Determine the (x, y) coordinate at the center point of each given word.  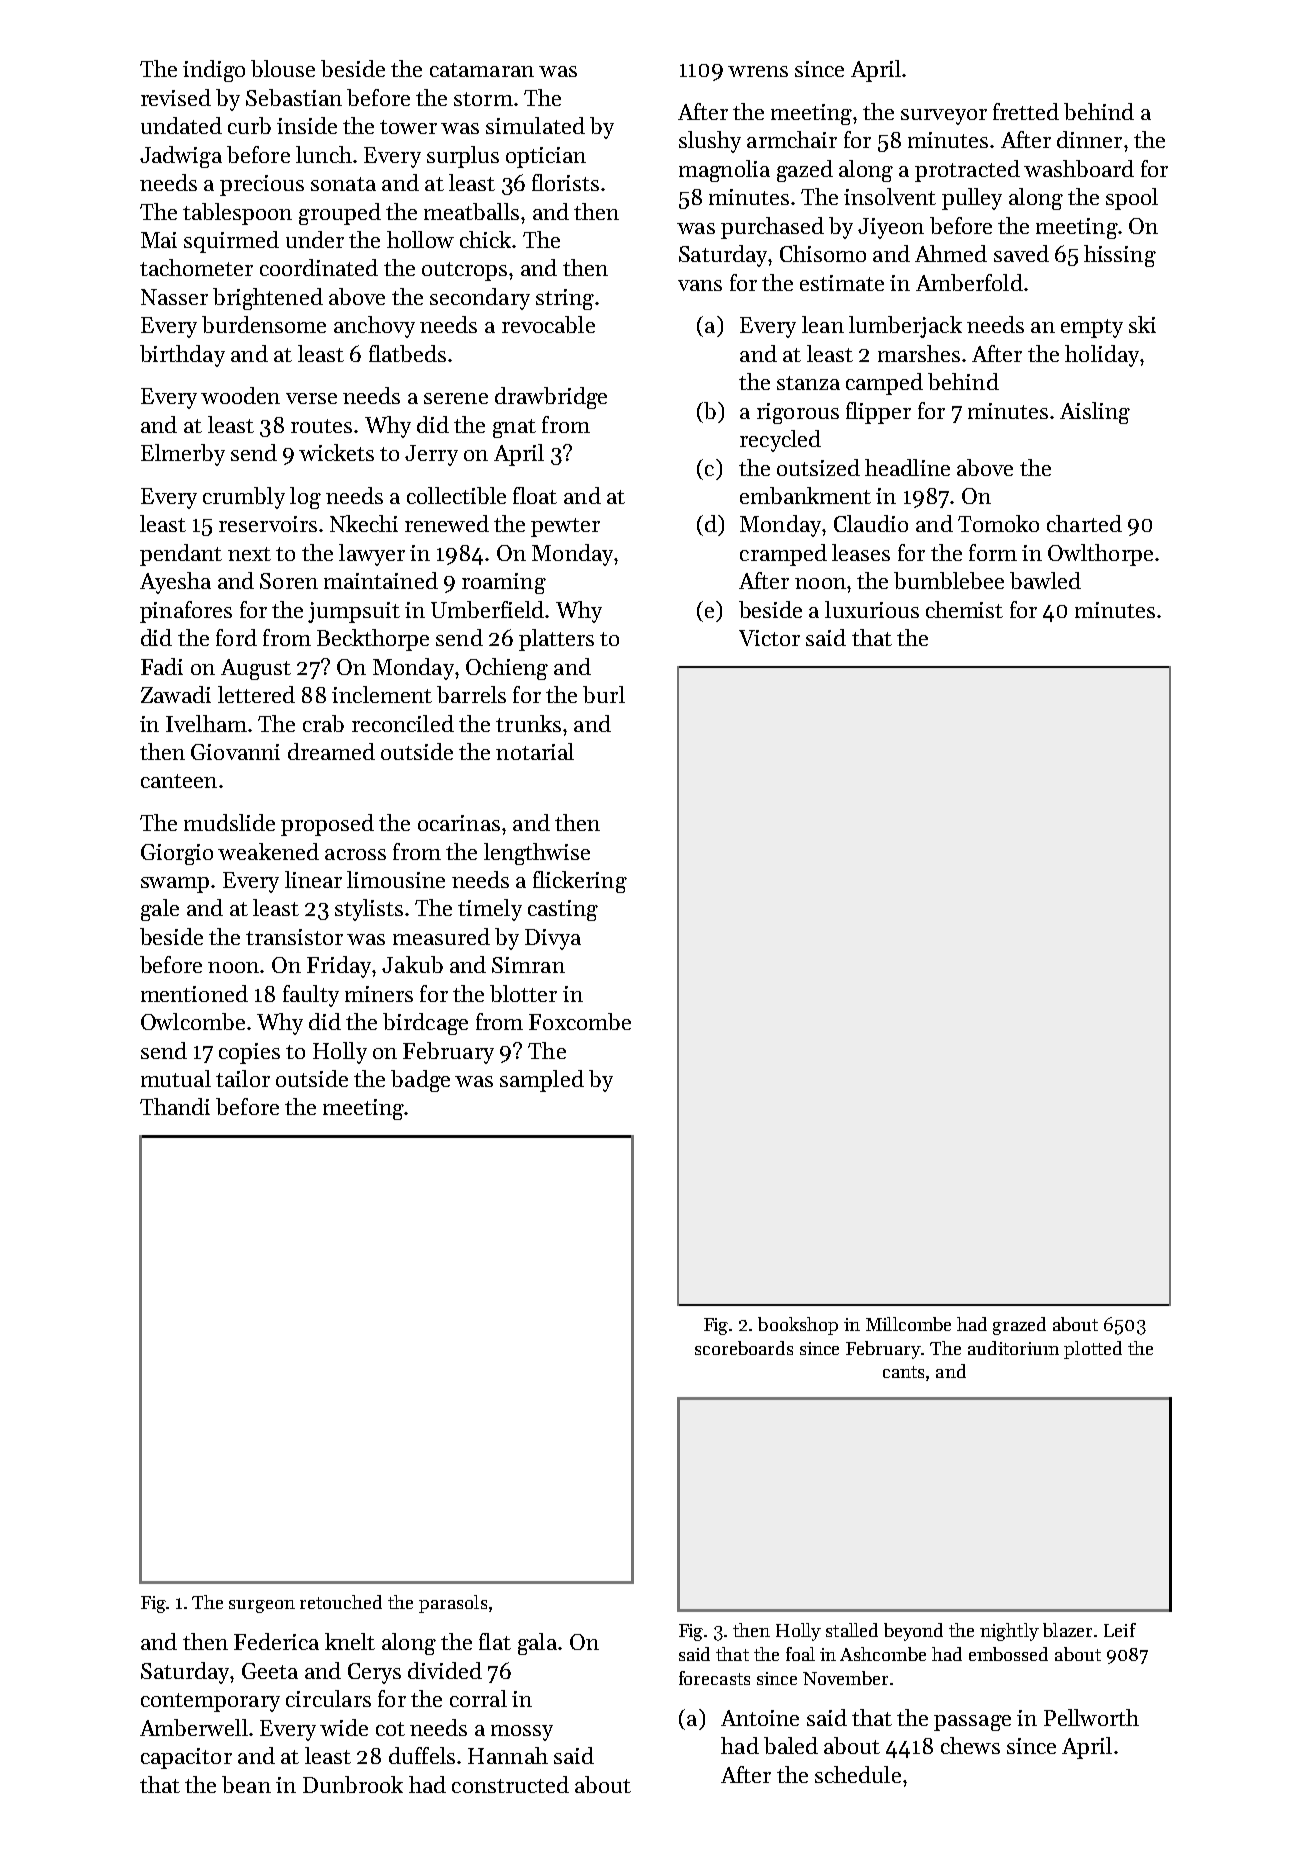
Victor (769, 638)
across (355, 854)
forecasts (714, 1678)
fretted (1026, 111)
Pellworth (1091, 1717)
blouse (283, 68)
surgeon (262, 1606)
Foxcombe (580, 1021)
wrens (758, 71)
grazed (1019, 1326)
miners (379, 994)
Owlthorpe (1100, 555)
